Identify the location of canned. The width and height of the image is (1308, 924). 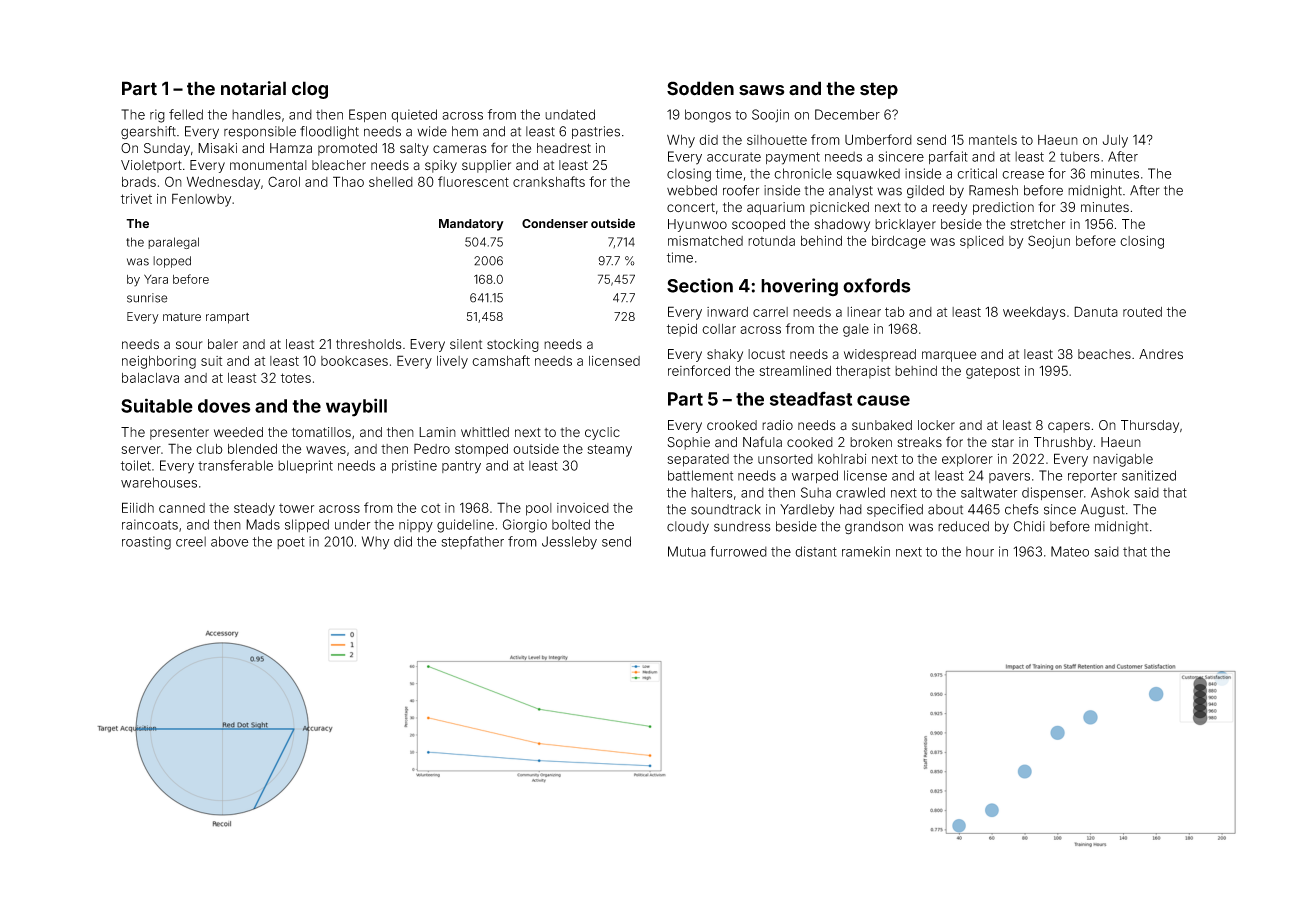
(182, 508).
